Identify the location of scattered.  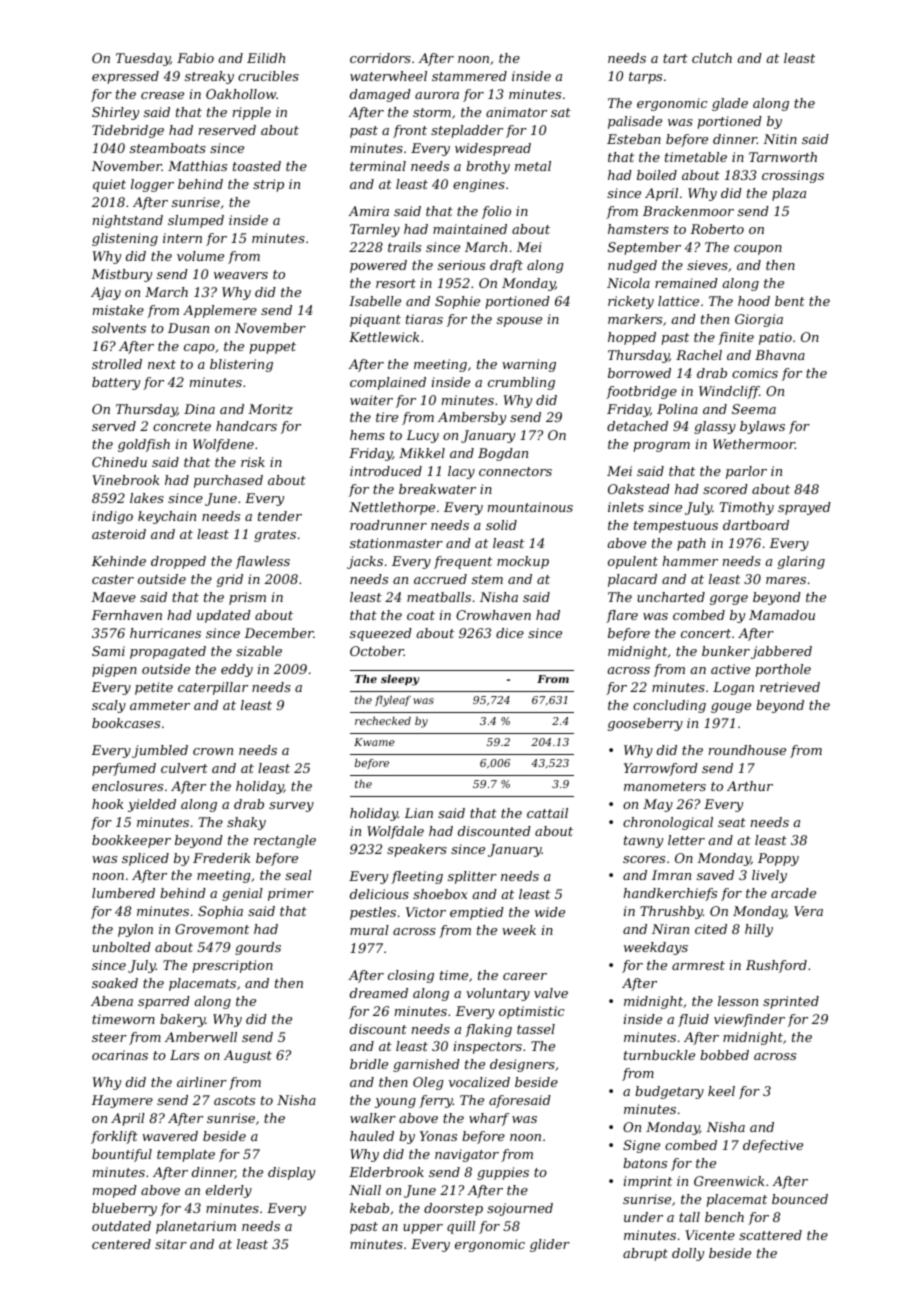
(770, 1235).
